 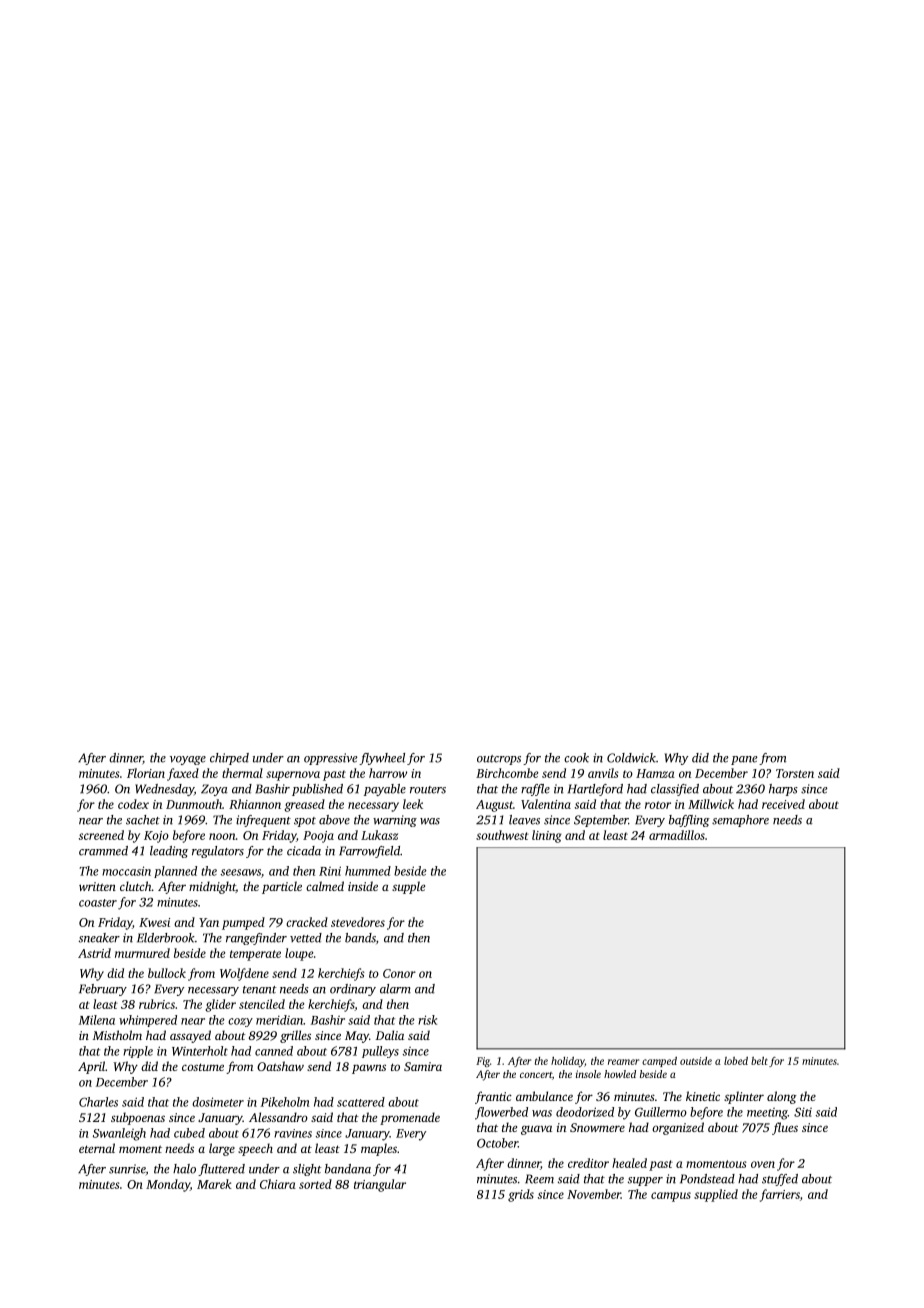 What do you see at coordinates (399, 973) in the image?
I see `Conor` at bounding box center [399, 973].
